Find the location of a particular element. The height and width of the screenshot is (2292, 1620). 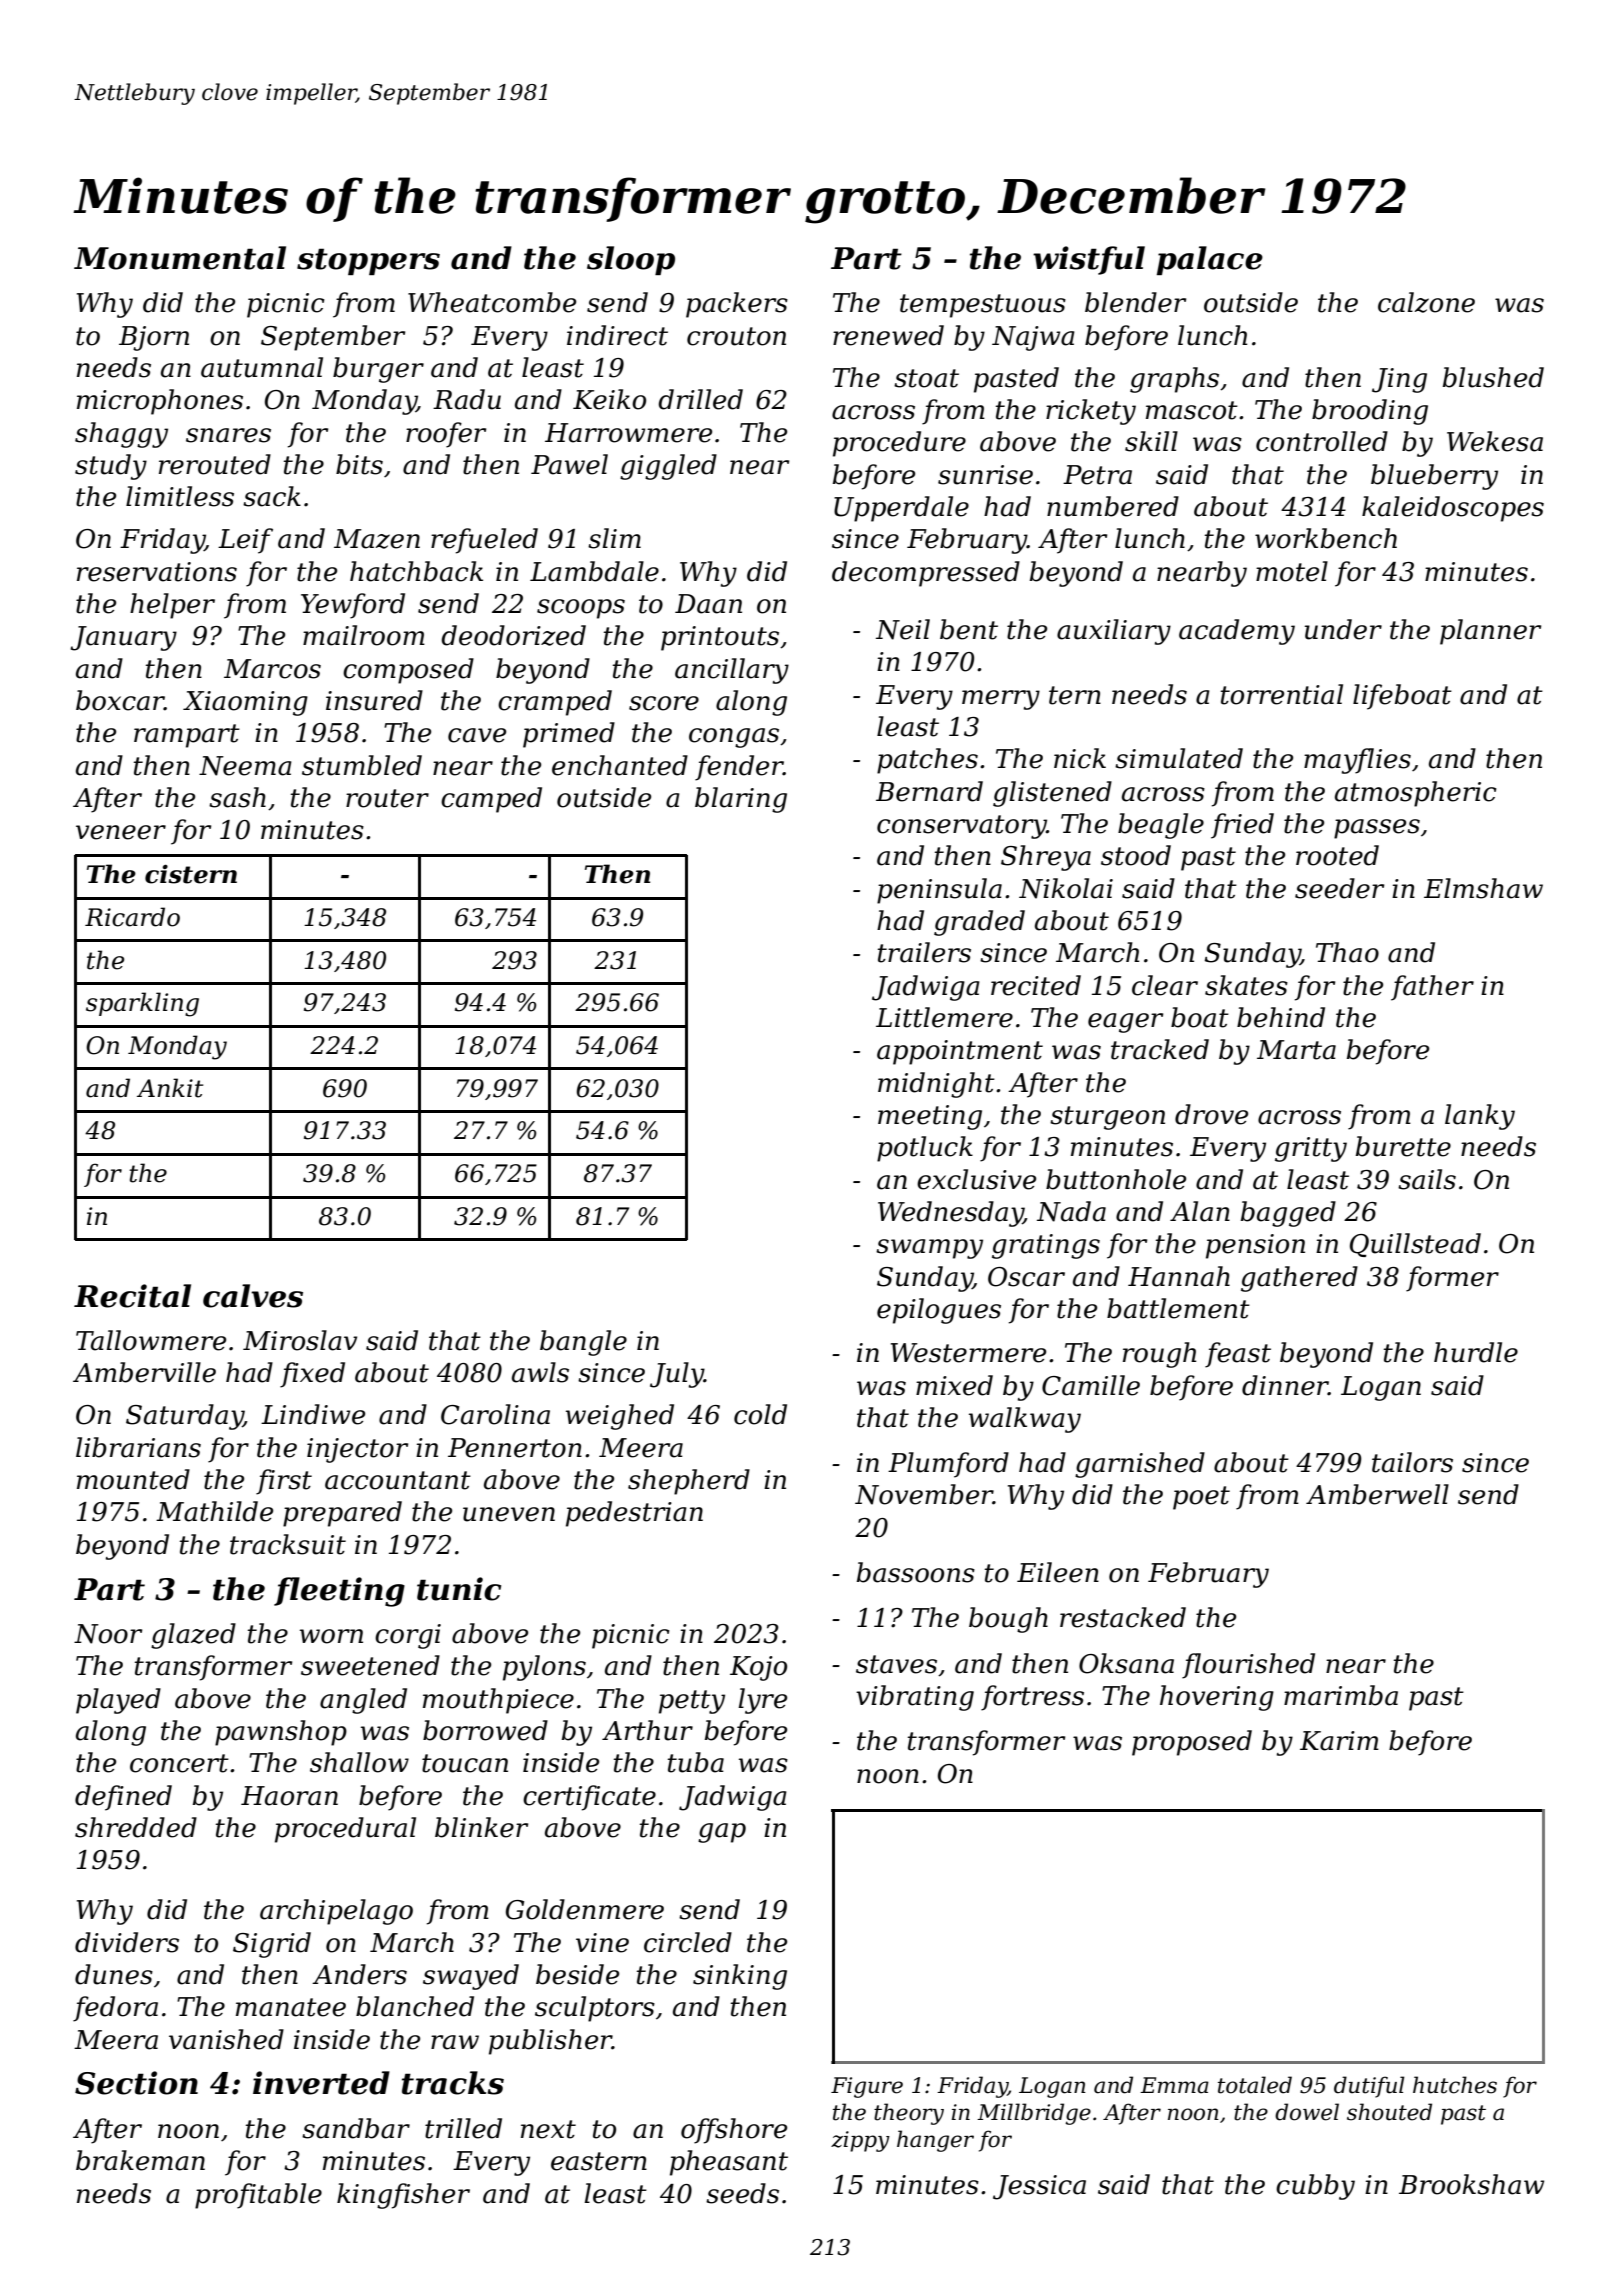

cubby is located at coordinates (1315, 2187).
